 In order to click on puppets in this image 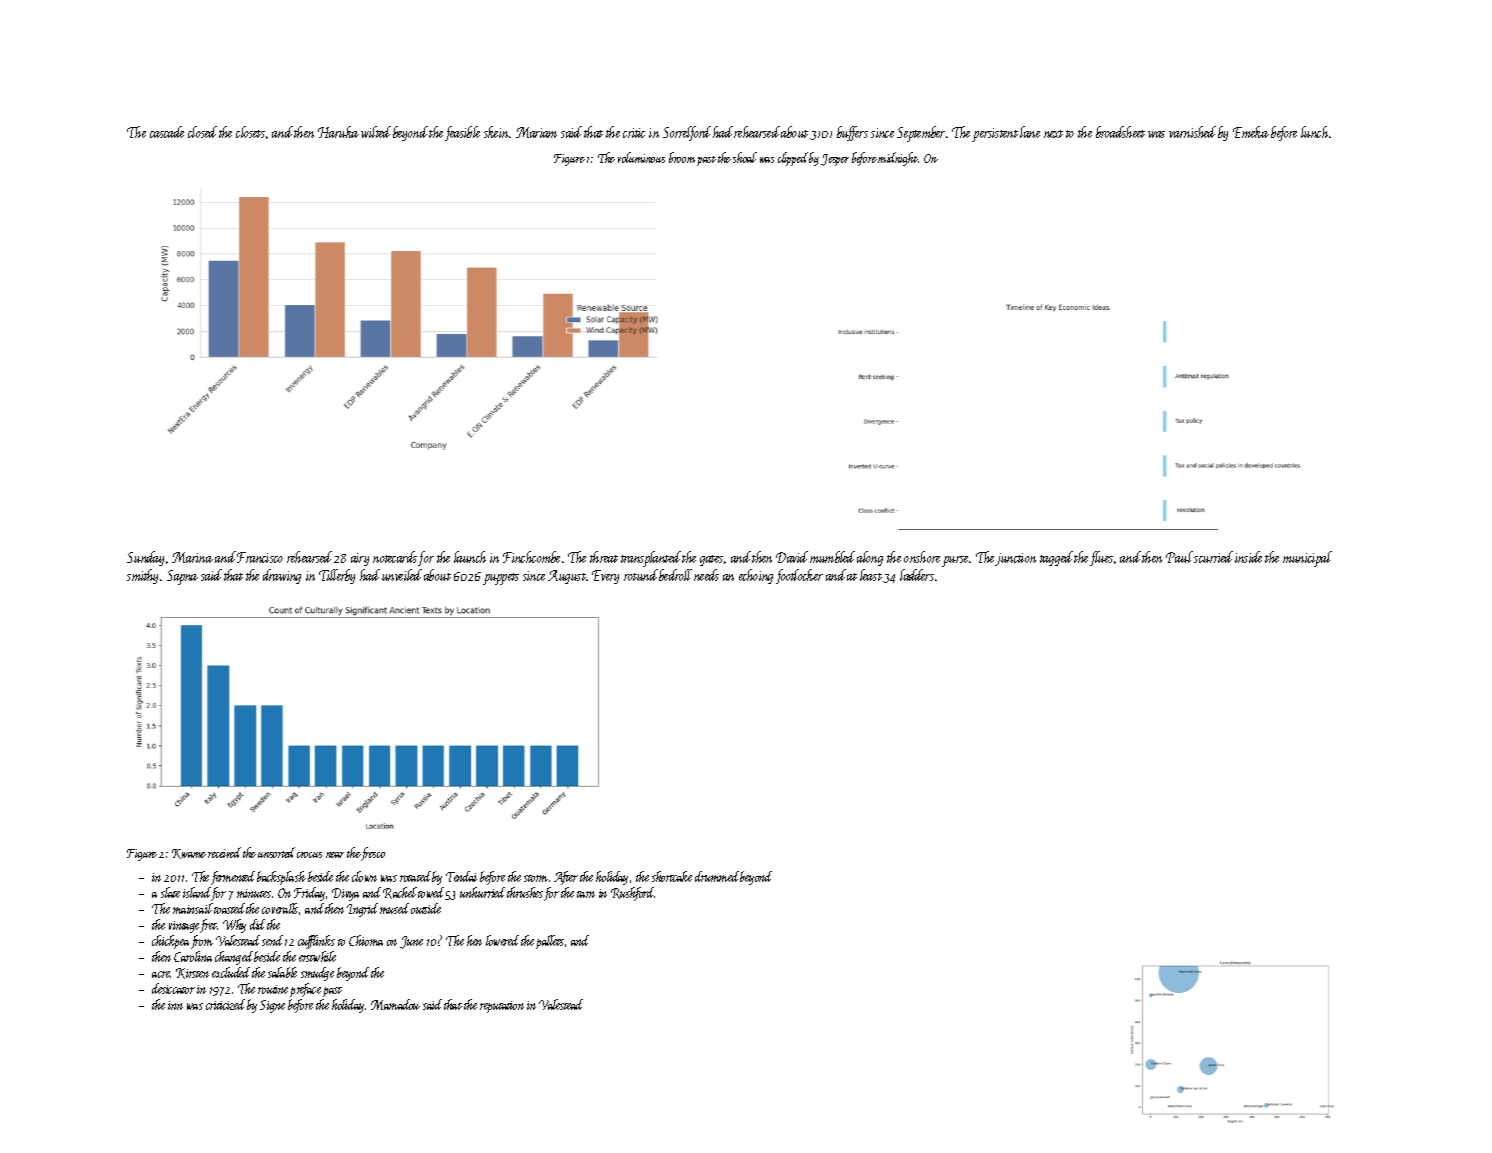, I will do `click(501, 579)`.
